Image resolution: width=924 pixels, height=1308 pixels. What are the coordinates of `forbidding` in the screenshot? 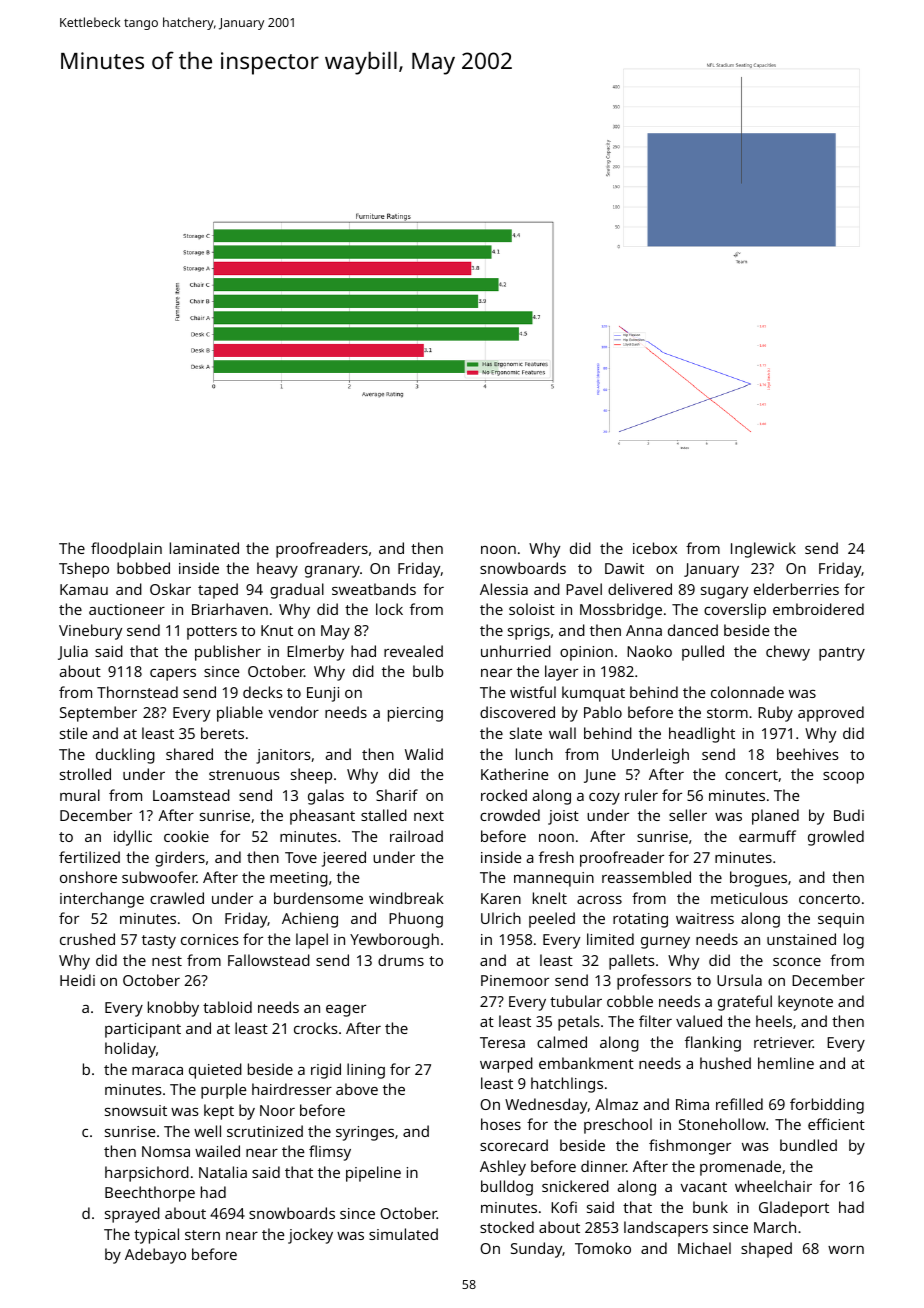 It's located at (827, 1106).
